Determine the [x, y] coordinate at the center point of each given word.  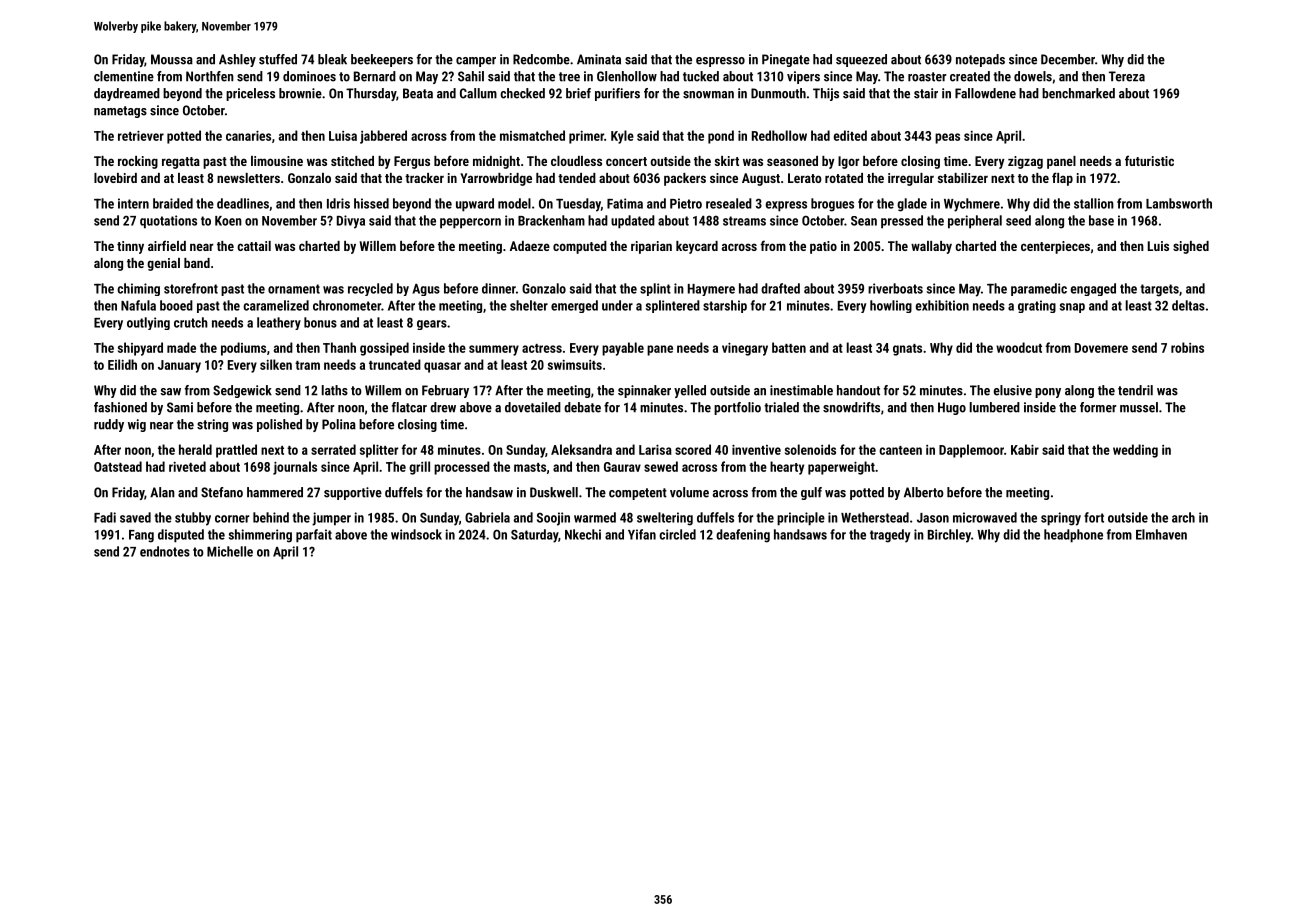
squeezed [861, 60]
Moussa [172, 59]
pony [1048, 393]
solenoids [810, 449]
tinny [130, 247]
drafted [780, 288]
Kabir [1025, 449]
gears [432, 325]
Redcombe [541, 59]
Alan [162, 492]
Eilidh [122, 364]
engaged [1093, 289]
